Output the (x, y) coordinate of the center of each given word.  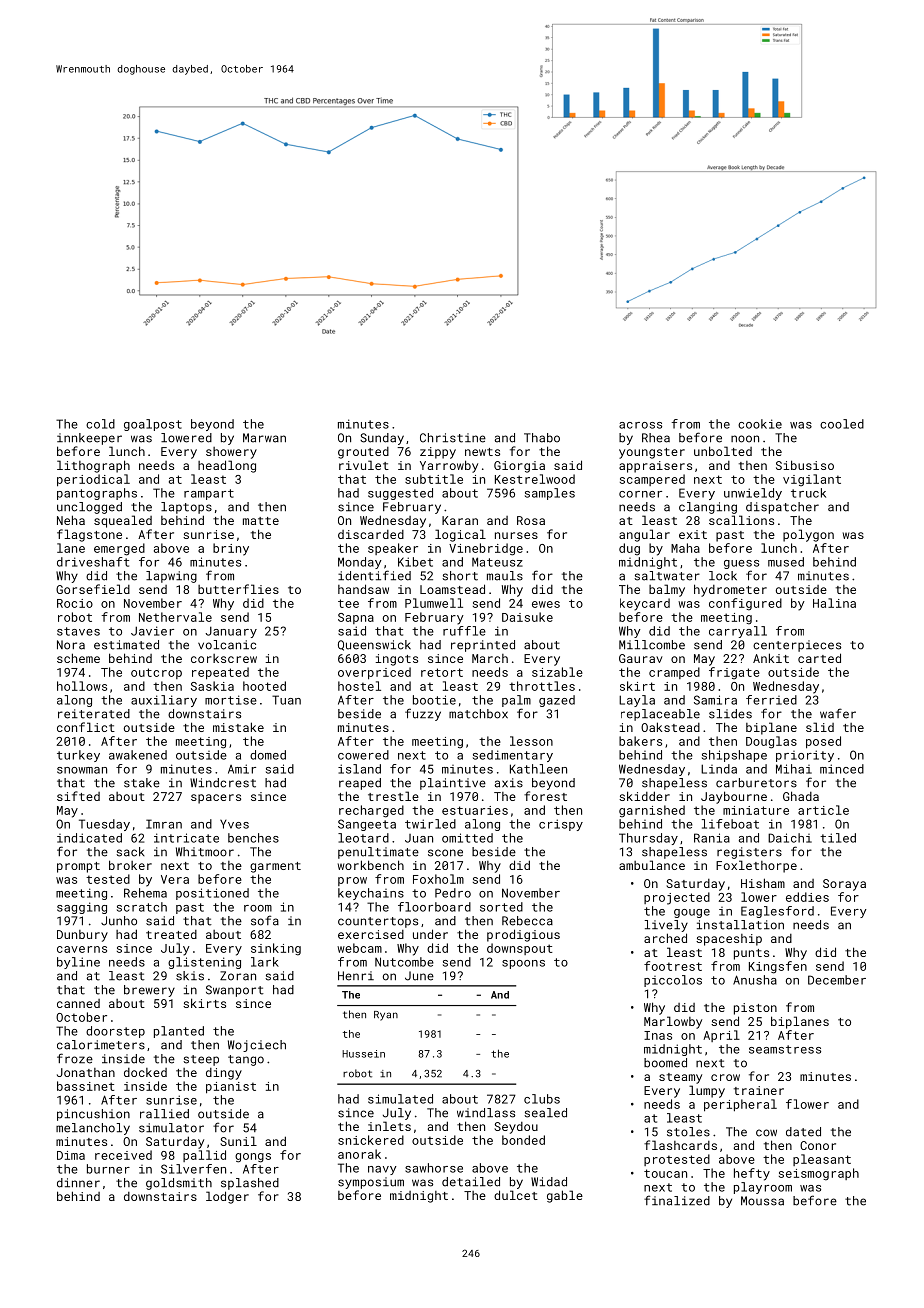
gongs (253, 1158)
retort (442, 672)
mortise (231, 700)
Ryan (386, 1016)
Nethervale (175, 617)
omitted (467, 838)
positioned (212, 894)
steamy (680, 1078)
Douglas (771, 742)
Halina (834, 603)
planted (179, 1032)
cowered (363, 755)
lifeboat (730, 824)
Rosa (531, 520)
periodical (93, 480)
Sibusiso (805, 465)
